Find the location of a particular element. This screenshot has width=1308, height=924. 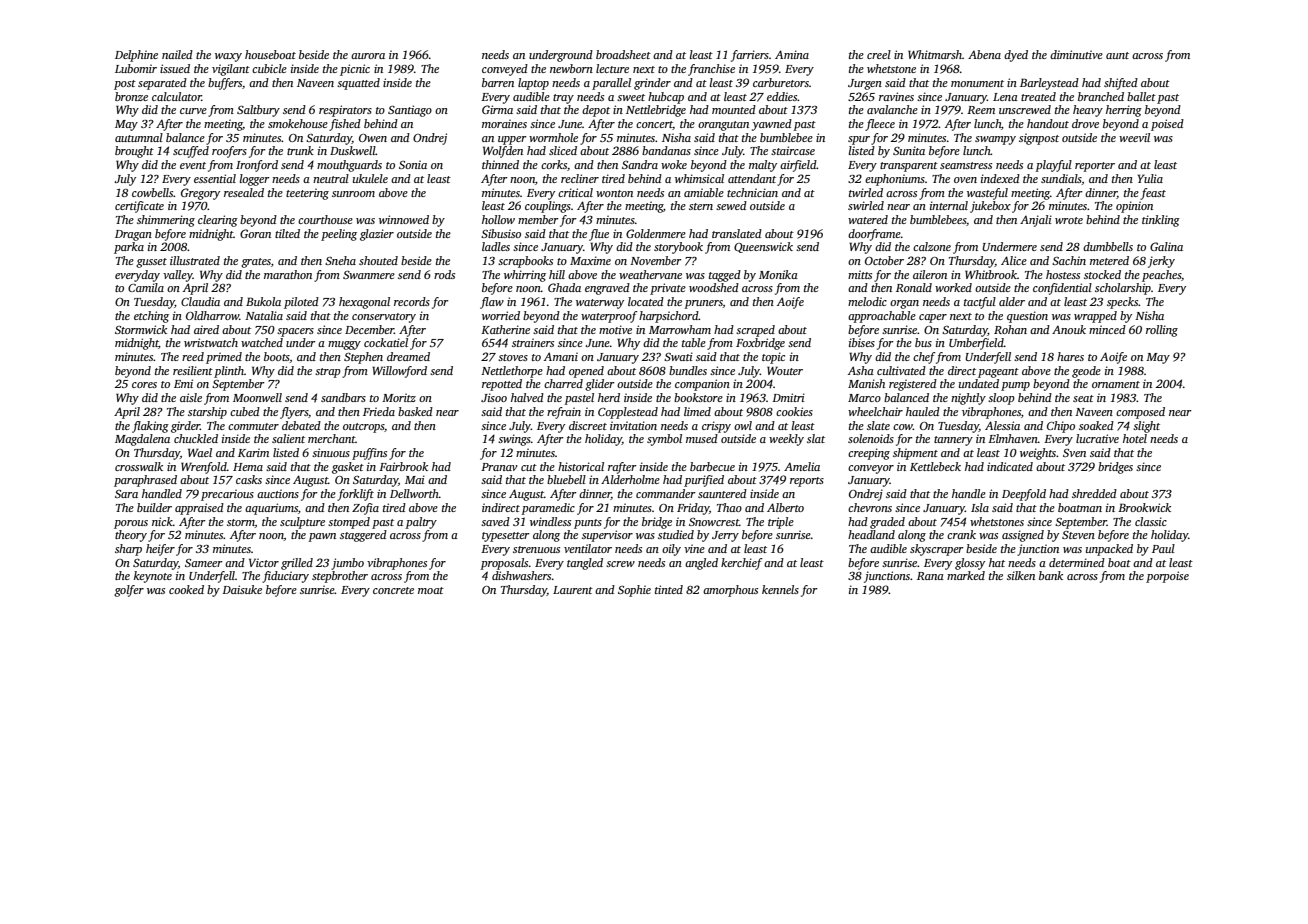

gusset is located at coordinates (151, 263).
